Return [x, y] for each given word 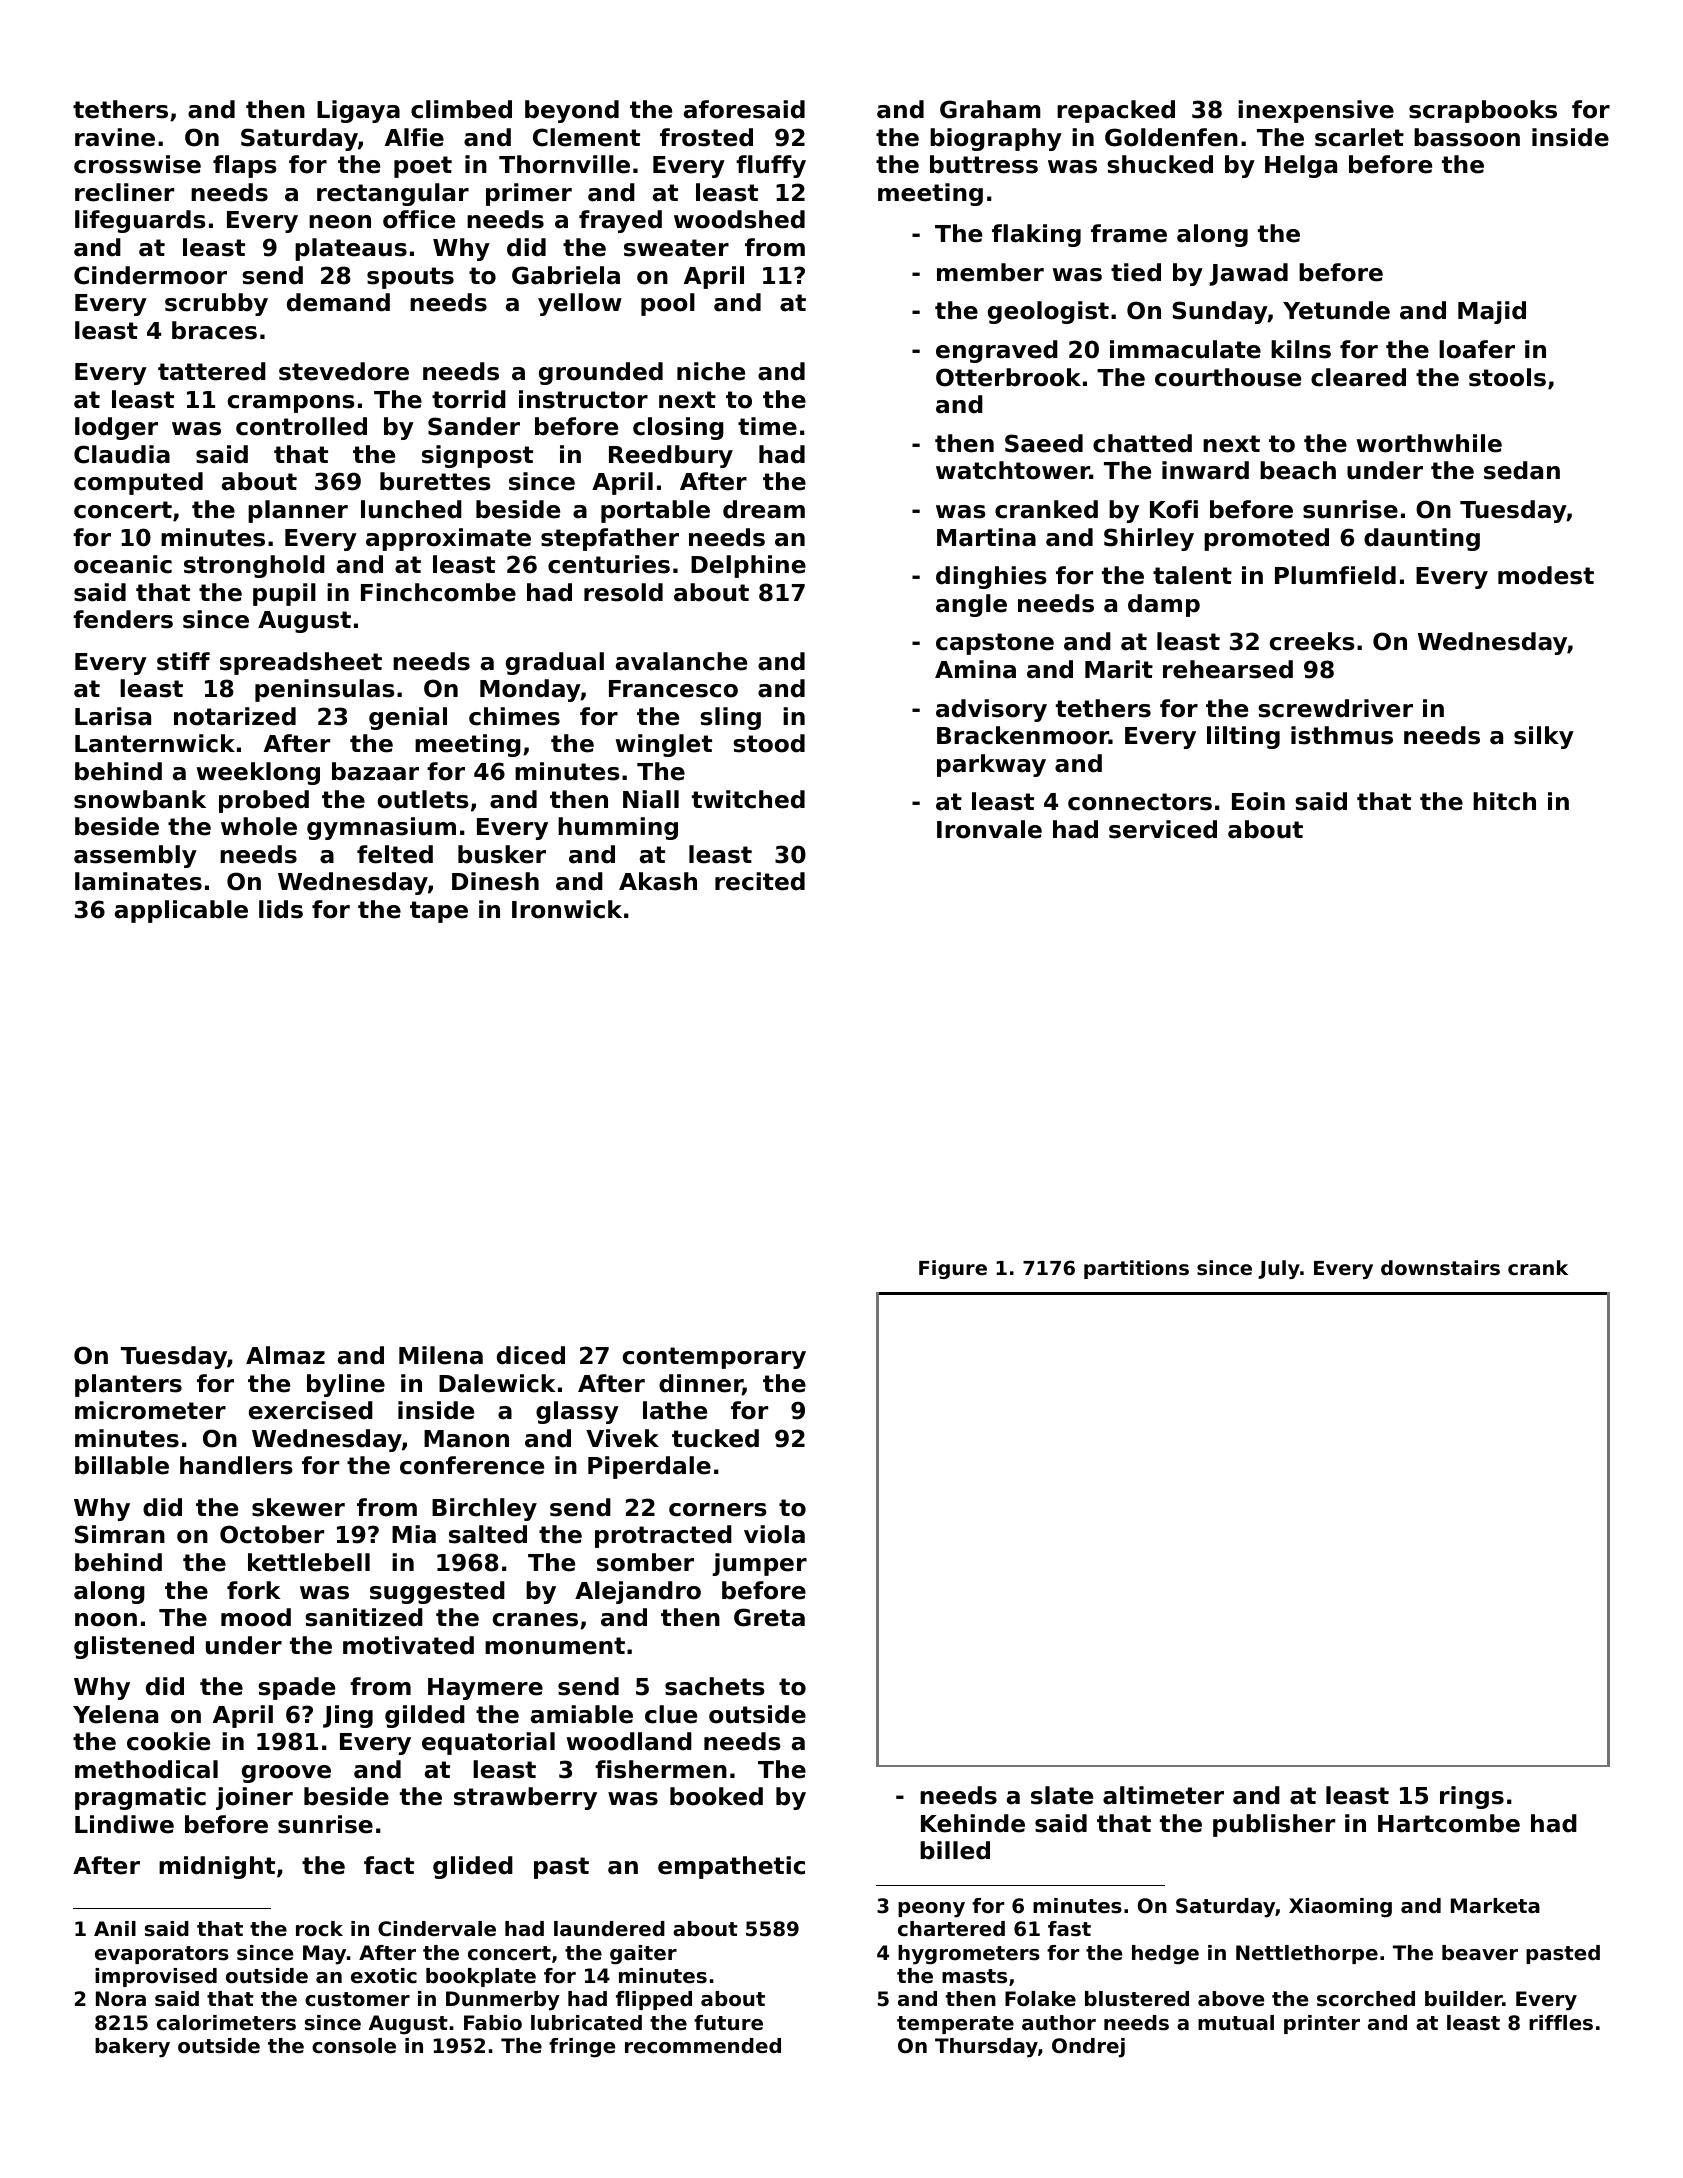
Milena [441, 1355]
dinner [701, 1384]
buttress [984, 164]
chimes [514, 716]
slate [1062, 1795]
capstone [995, 644]
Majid [1492, 312]
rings [1472, 1797]
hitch [1504, 801]
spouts [410, 278]
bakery [132, 2048]
